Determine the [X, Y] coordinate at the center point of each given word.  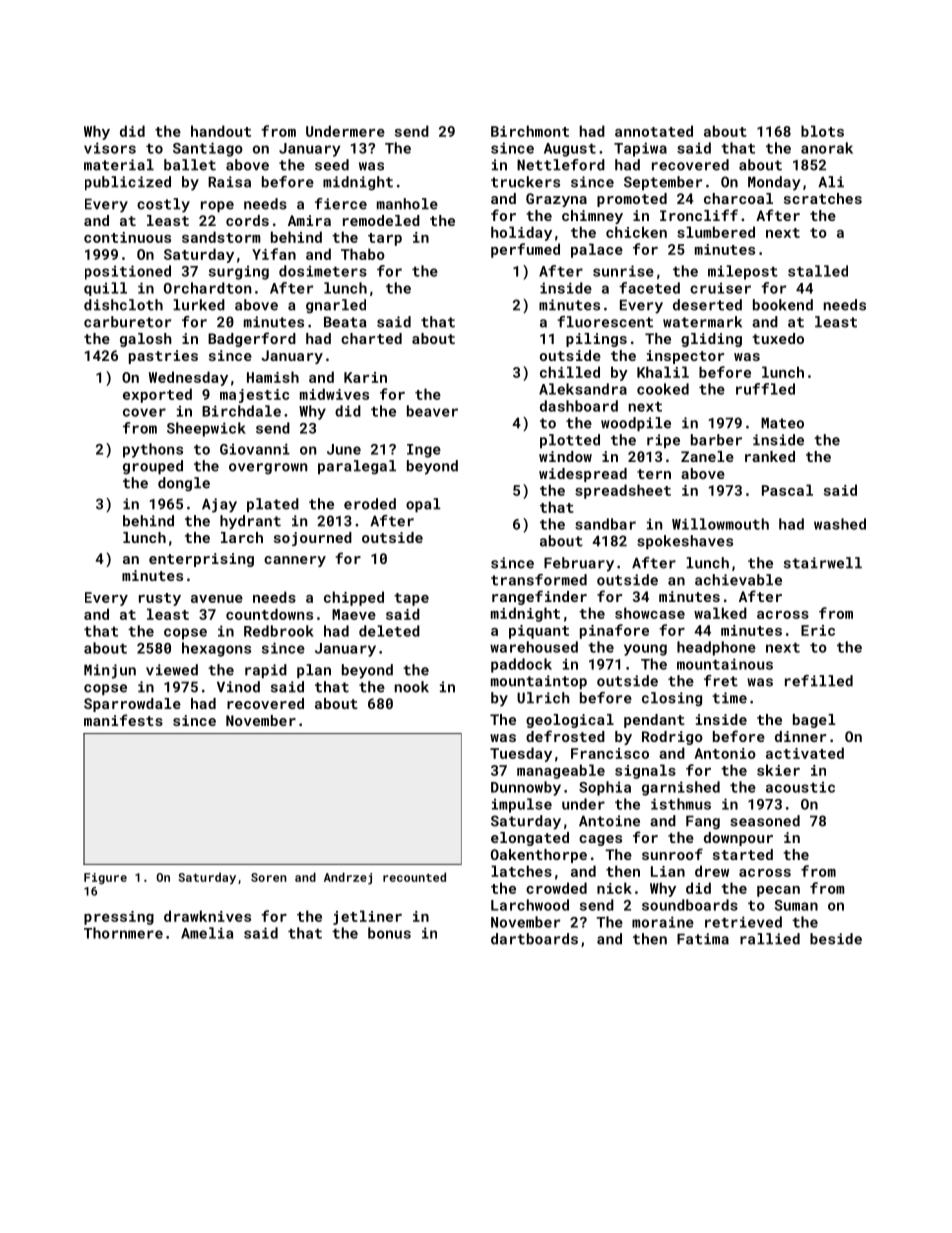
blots [822, 131]
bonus [389, 933]
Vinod [238, 687]
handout [221, 131]
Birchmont [530, 131]
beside [836, 939]
